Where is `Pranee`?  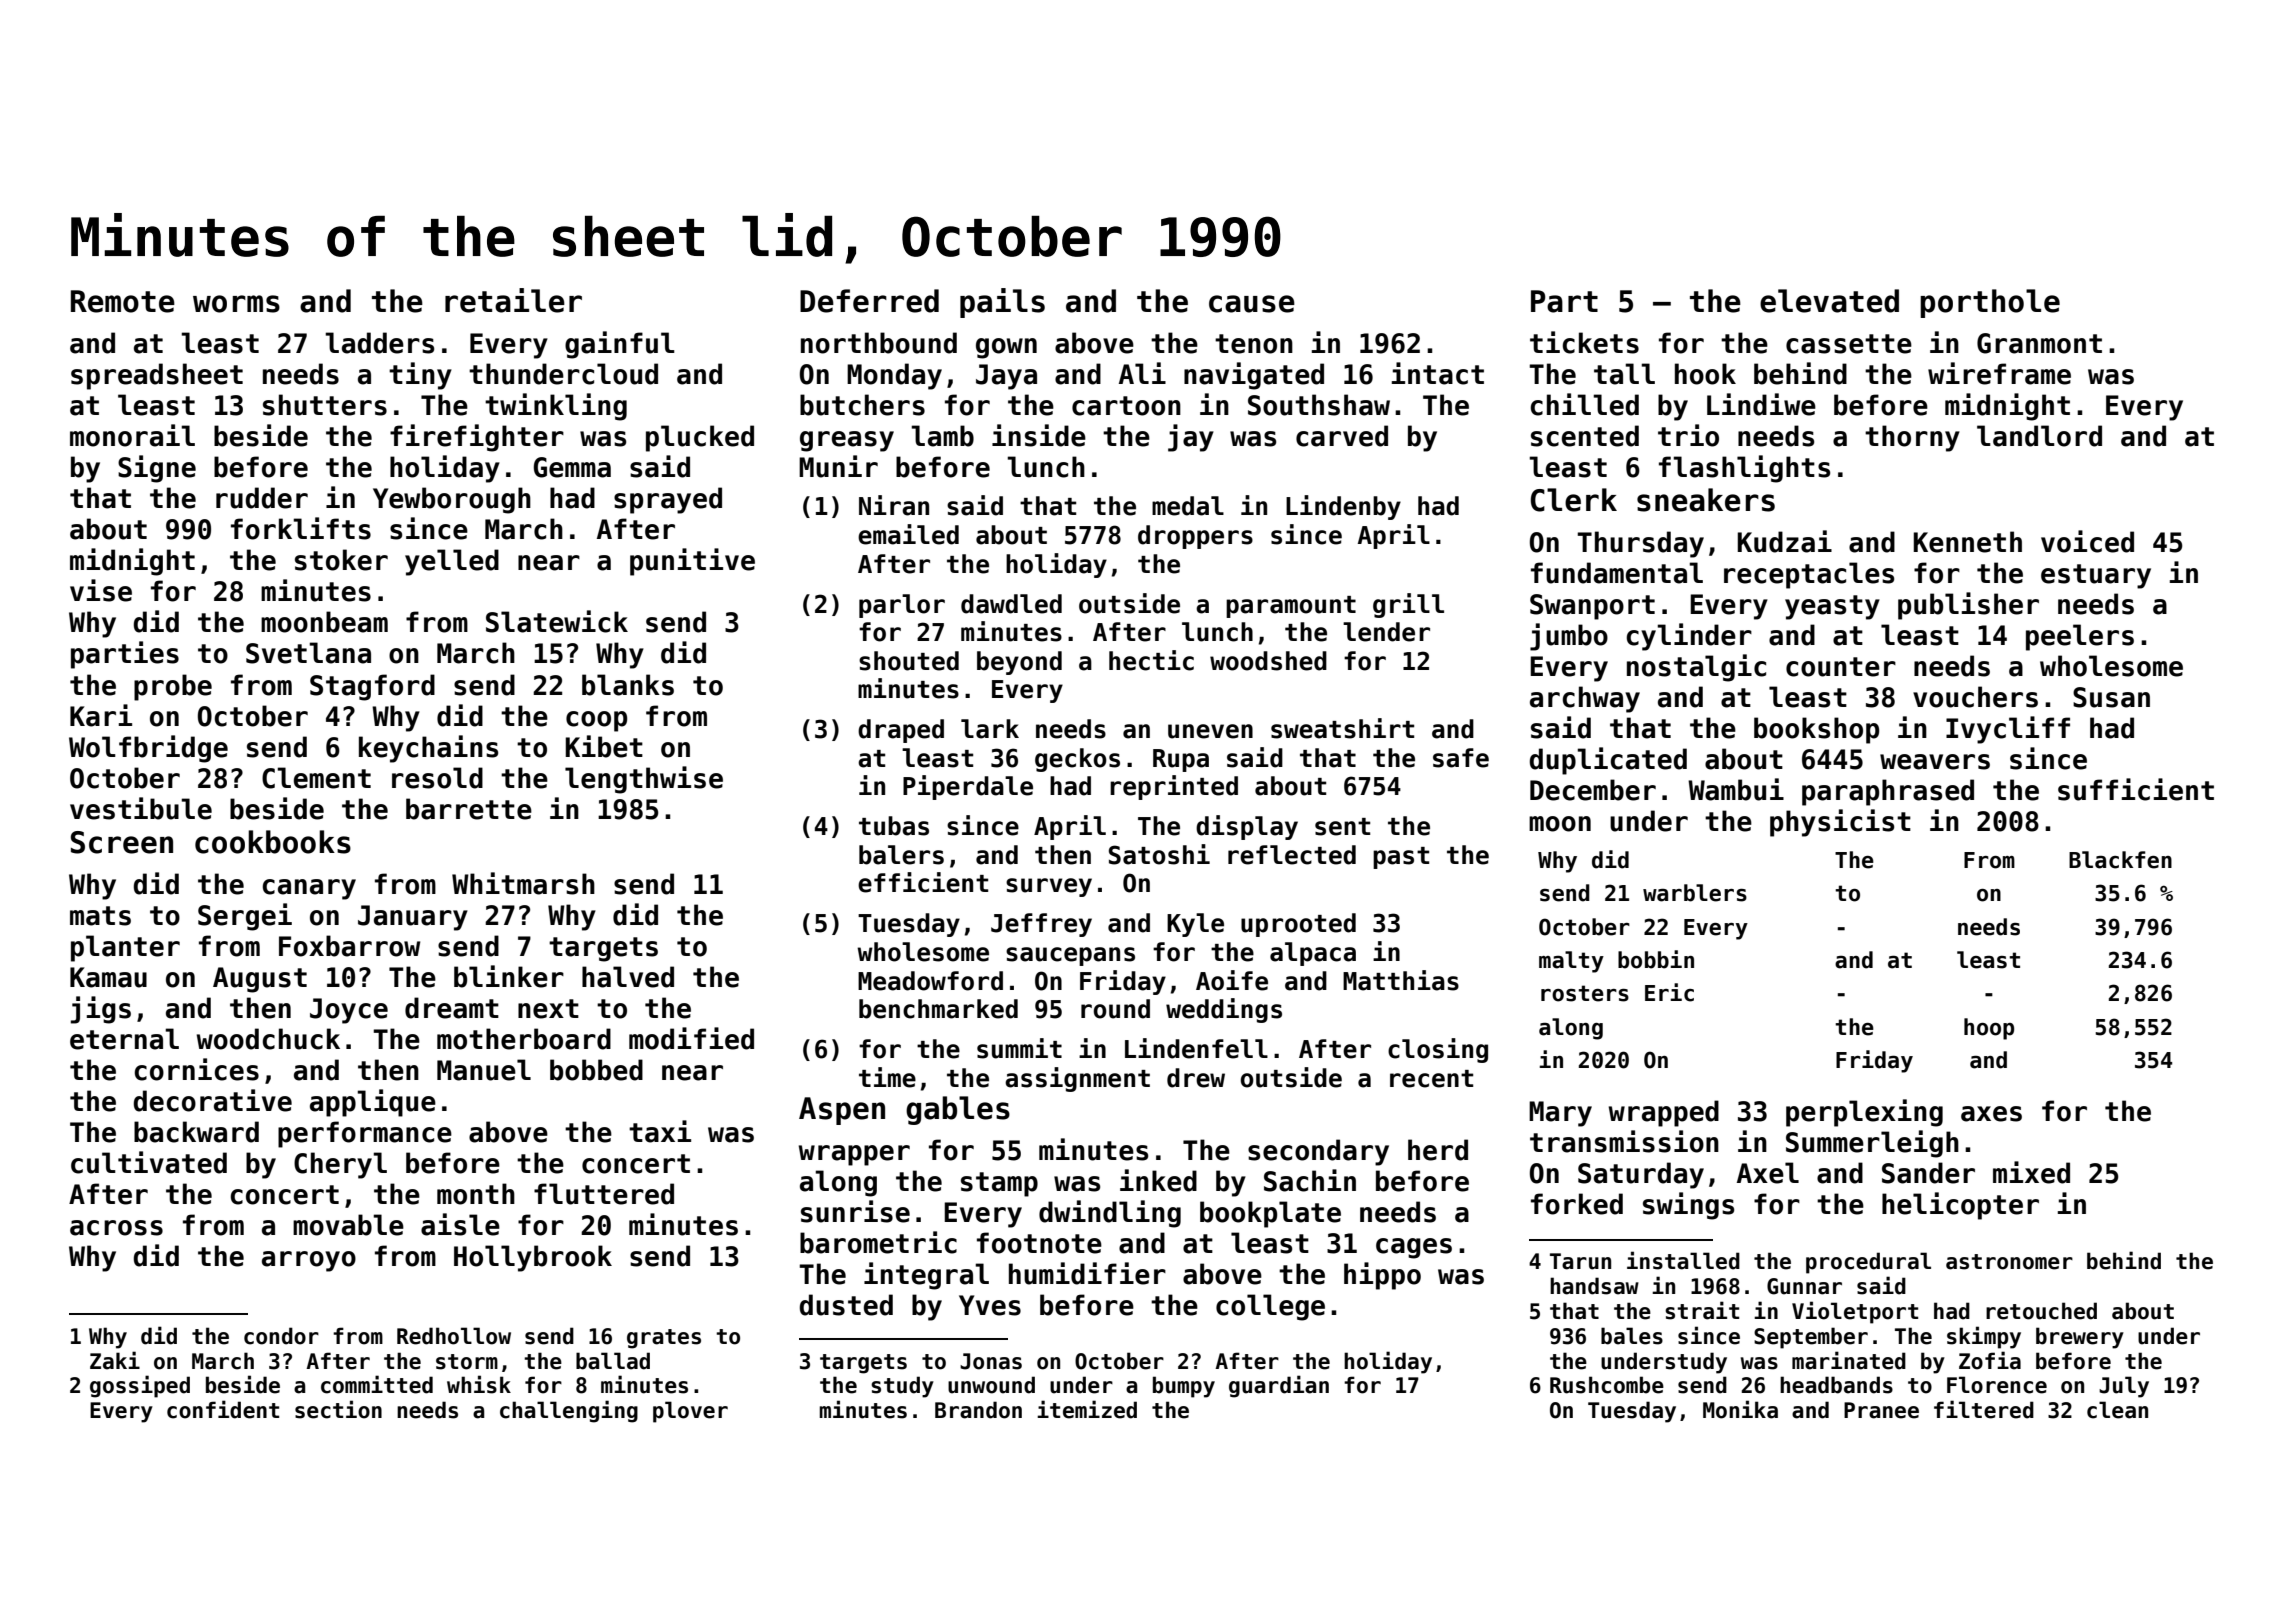
Pranee is located at coordinates (1881, 1410).
